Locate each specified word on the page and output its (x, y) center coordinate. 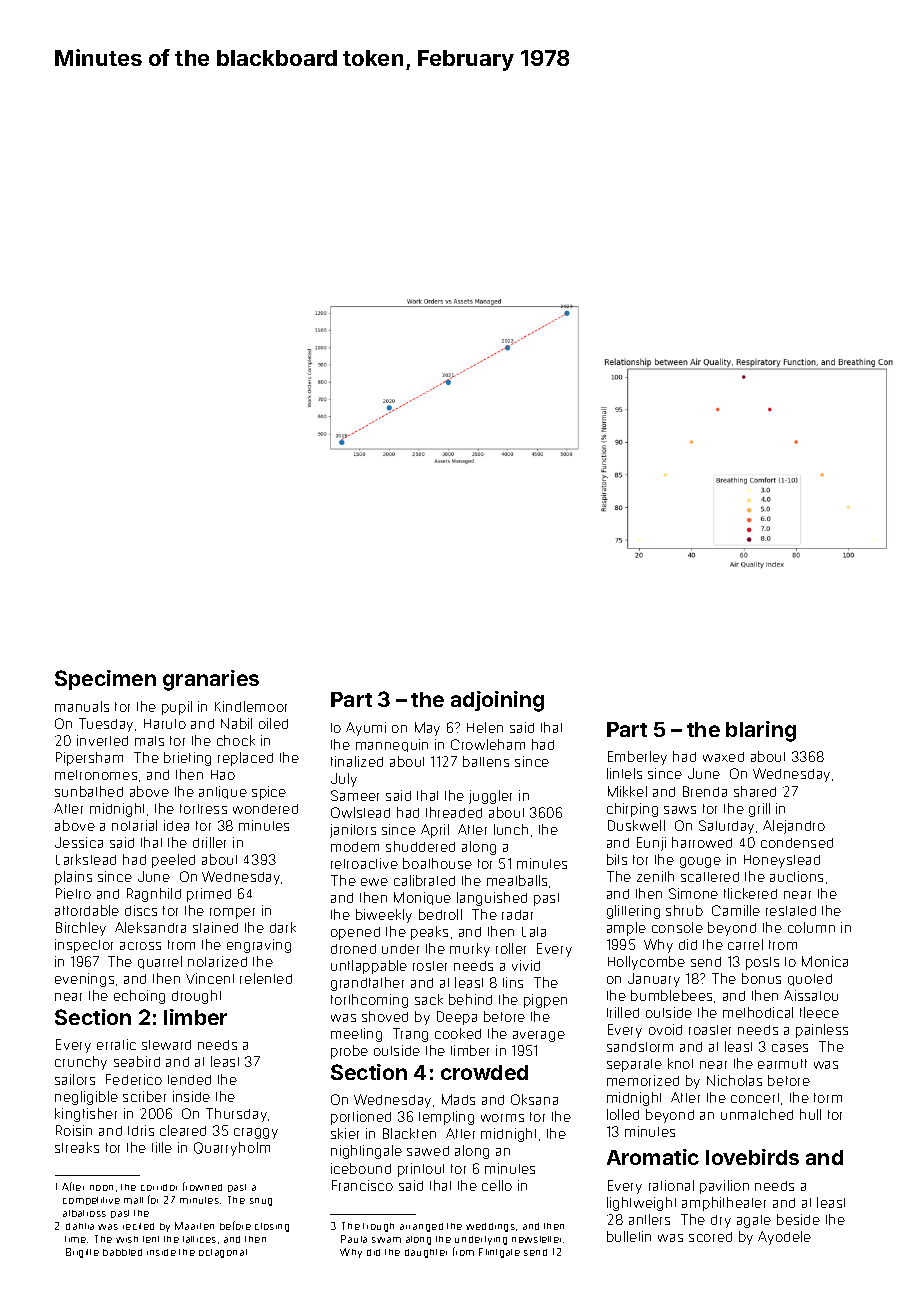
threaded (454, 812)
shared (755, 791)
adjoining (497, 701)
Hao (223, 775)
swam (386, 1240)
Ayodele (784, 1238)
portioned (361, 1118)
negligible (86, 1098)
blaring (761, 731)
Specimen (105, 680)
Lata (534, 932)
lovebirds (752, 1157)
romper (232, 913)
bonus (761, 978)
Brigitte (82, 1253)
